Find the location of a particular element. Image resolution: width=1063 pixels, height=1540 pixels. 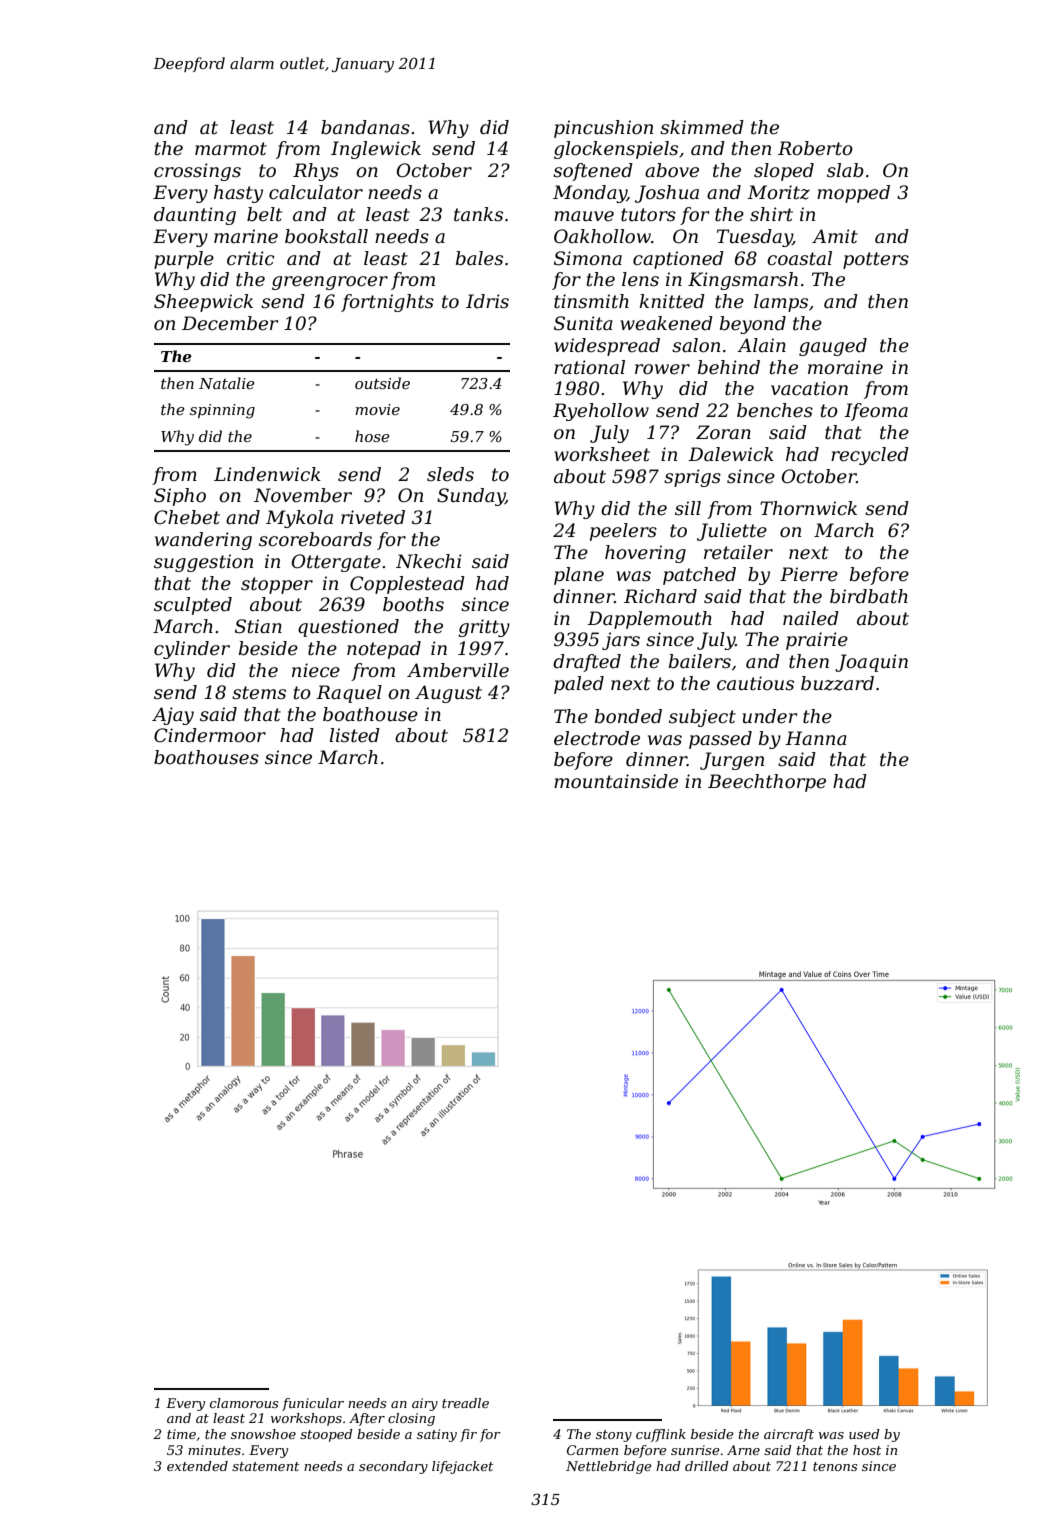

Roberto is located at coordinates (815, 148).
